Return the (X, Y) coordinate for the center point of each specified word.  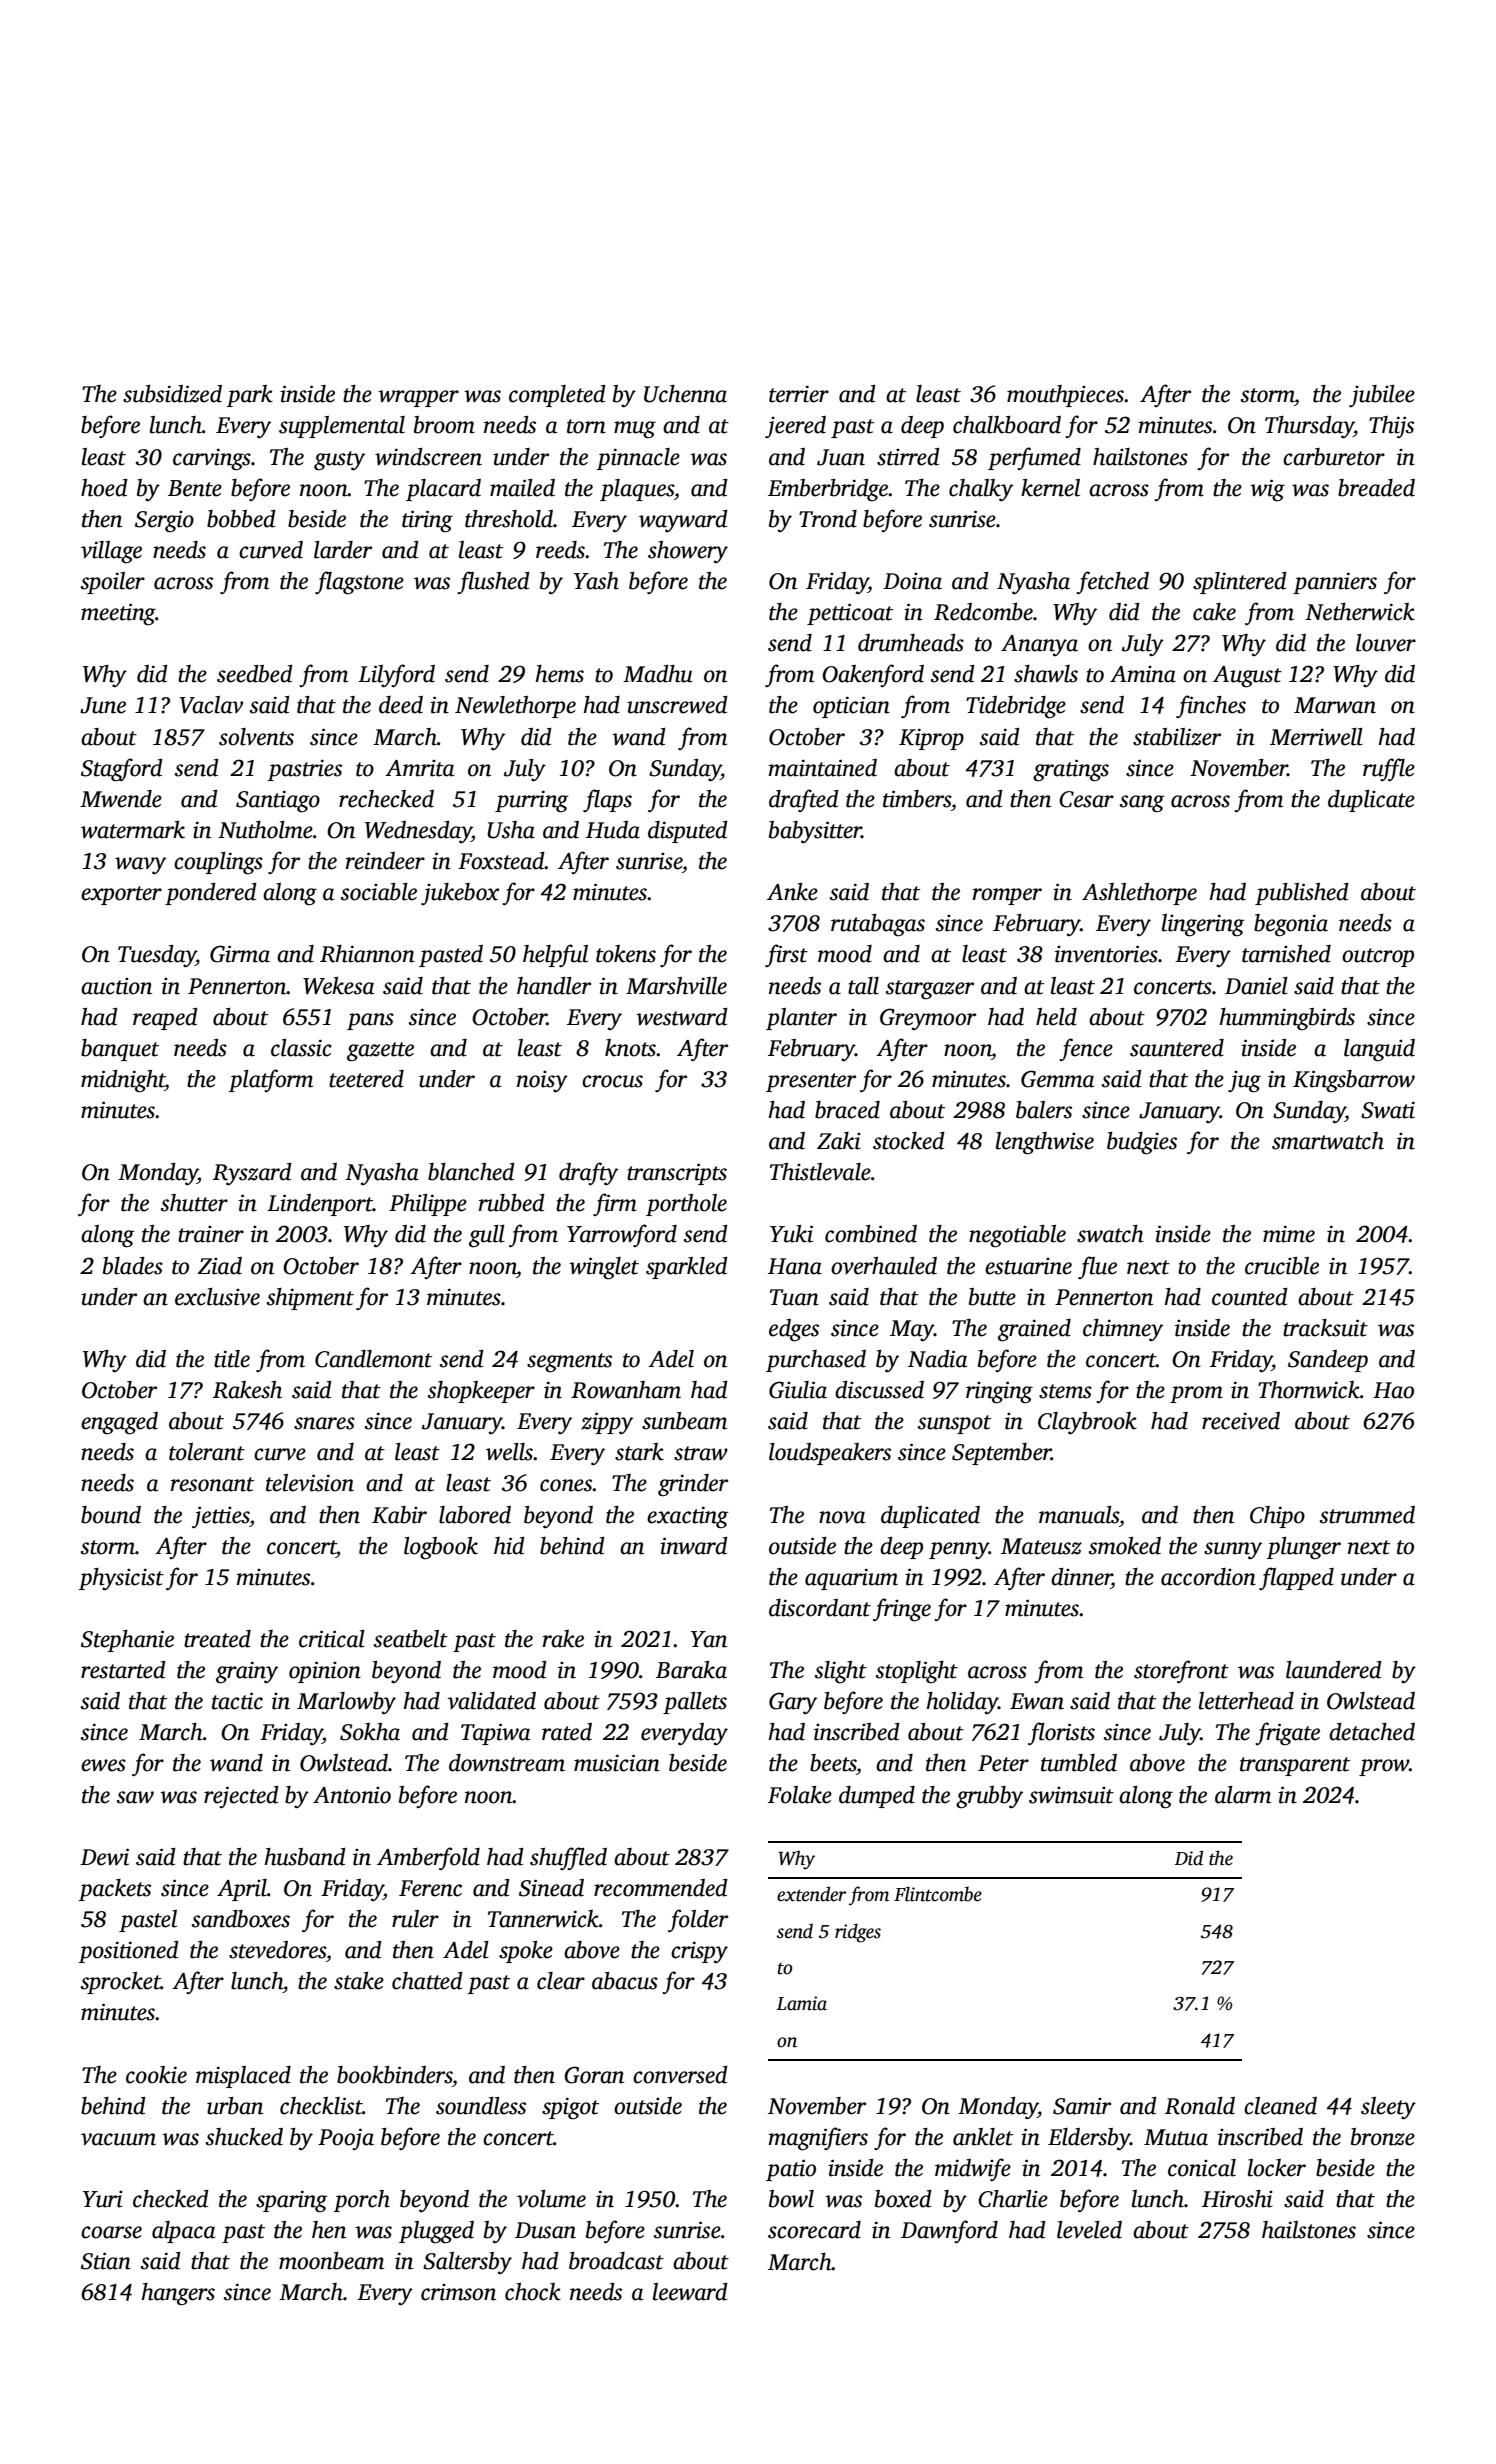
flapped (1296, 1578)
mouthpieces (1066, 396)
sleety (1388, 2108)
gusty (339, 461)
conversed (680, 2075)
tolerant (207, 1452)
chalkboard (1007, 425)
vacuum (118, 2139)
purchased (816, 1361)
